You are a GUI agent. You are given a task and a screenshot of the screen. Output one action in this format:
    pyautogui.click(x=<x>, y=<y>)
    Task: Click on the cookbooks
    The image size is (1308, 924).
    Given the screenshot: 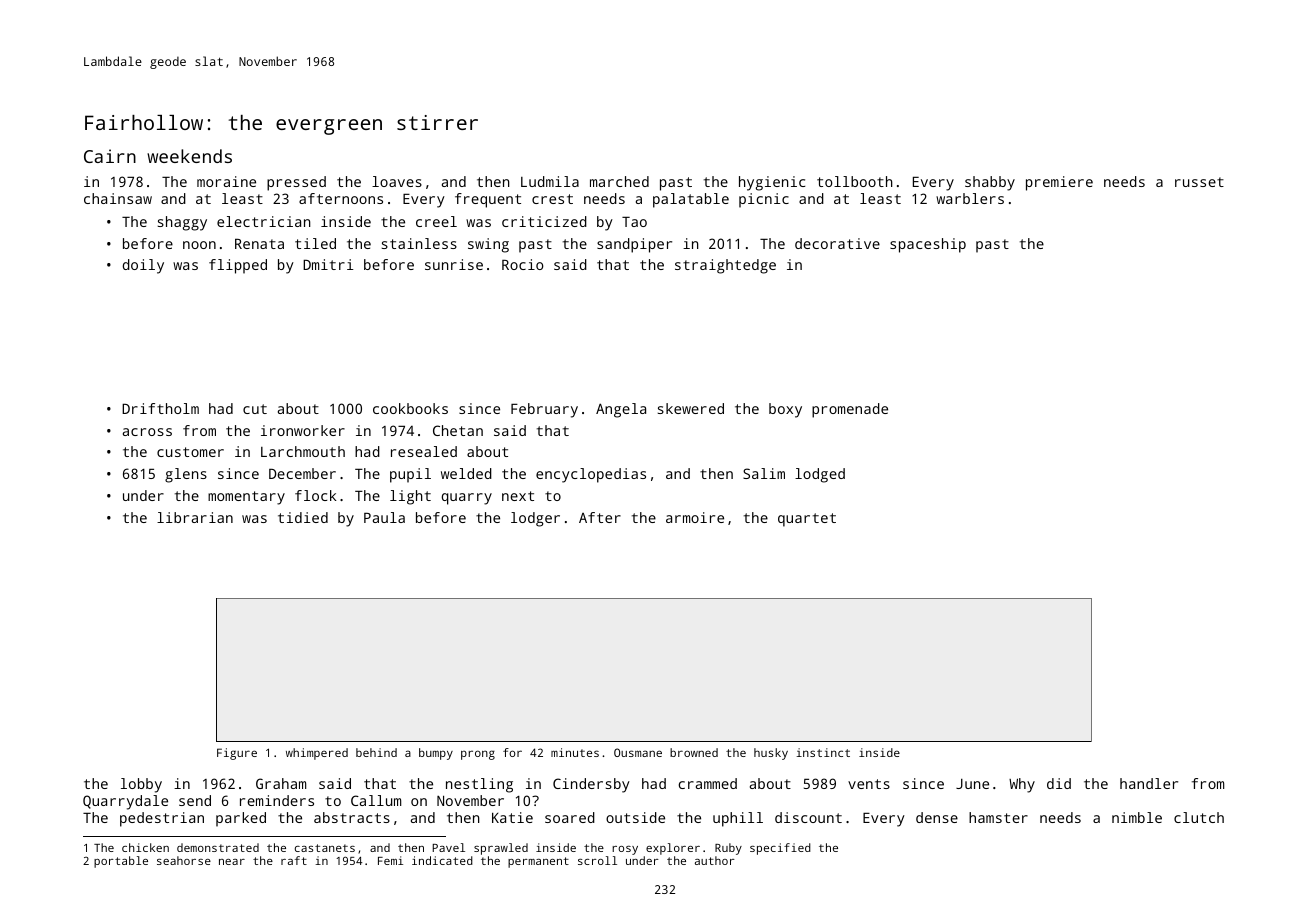 What is the action you would take?
    pyautogui.click(x=410, y=408)
